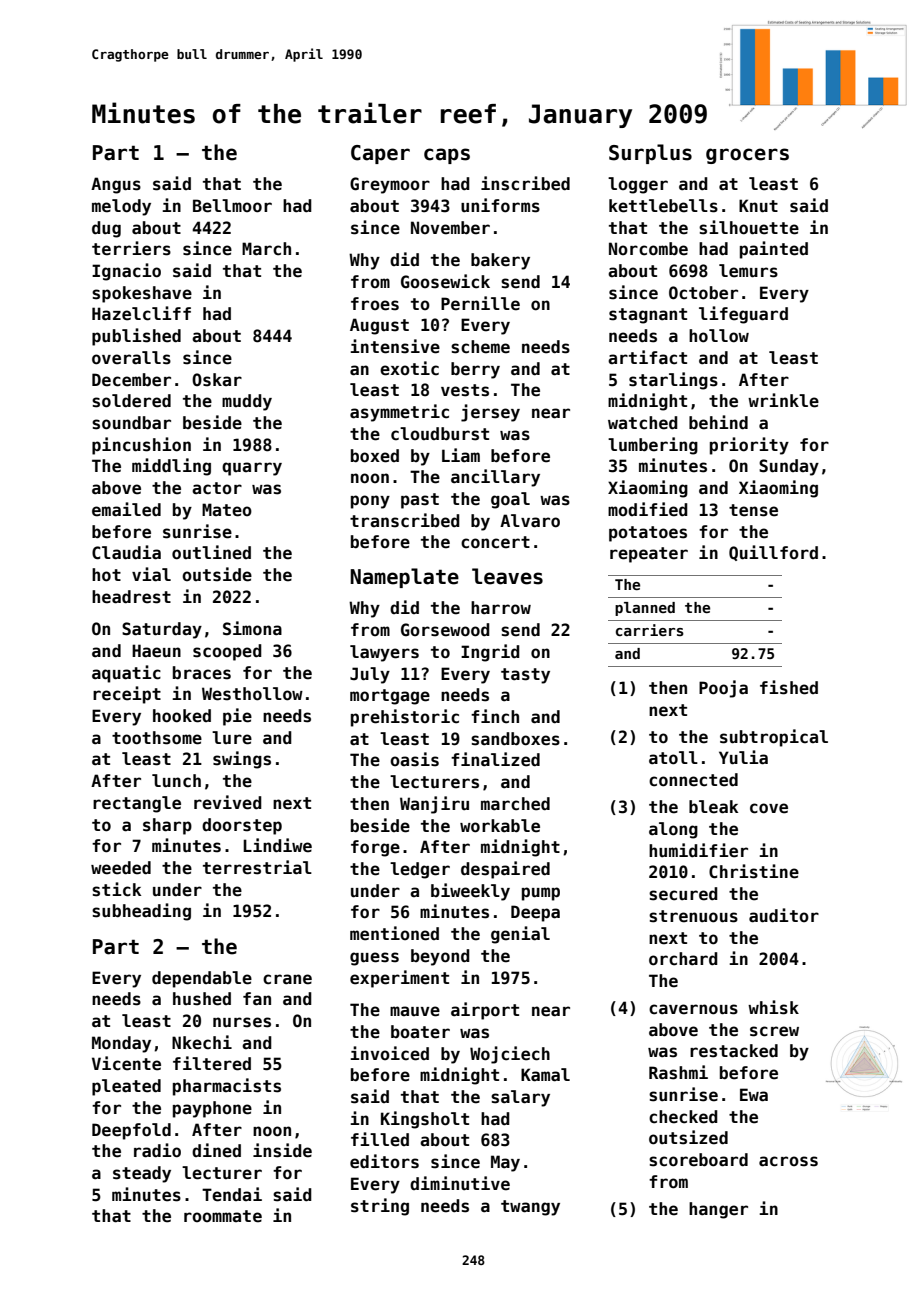 This document has width=924, height=1308. What do you see at coordinates (142, 1174) in the document?
I see `steady` at bounding box center [142, 1174].
